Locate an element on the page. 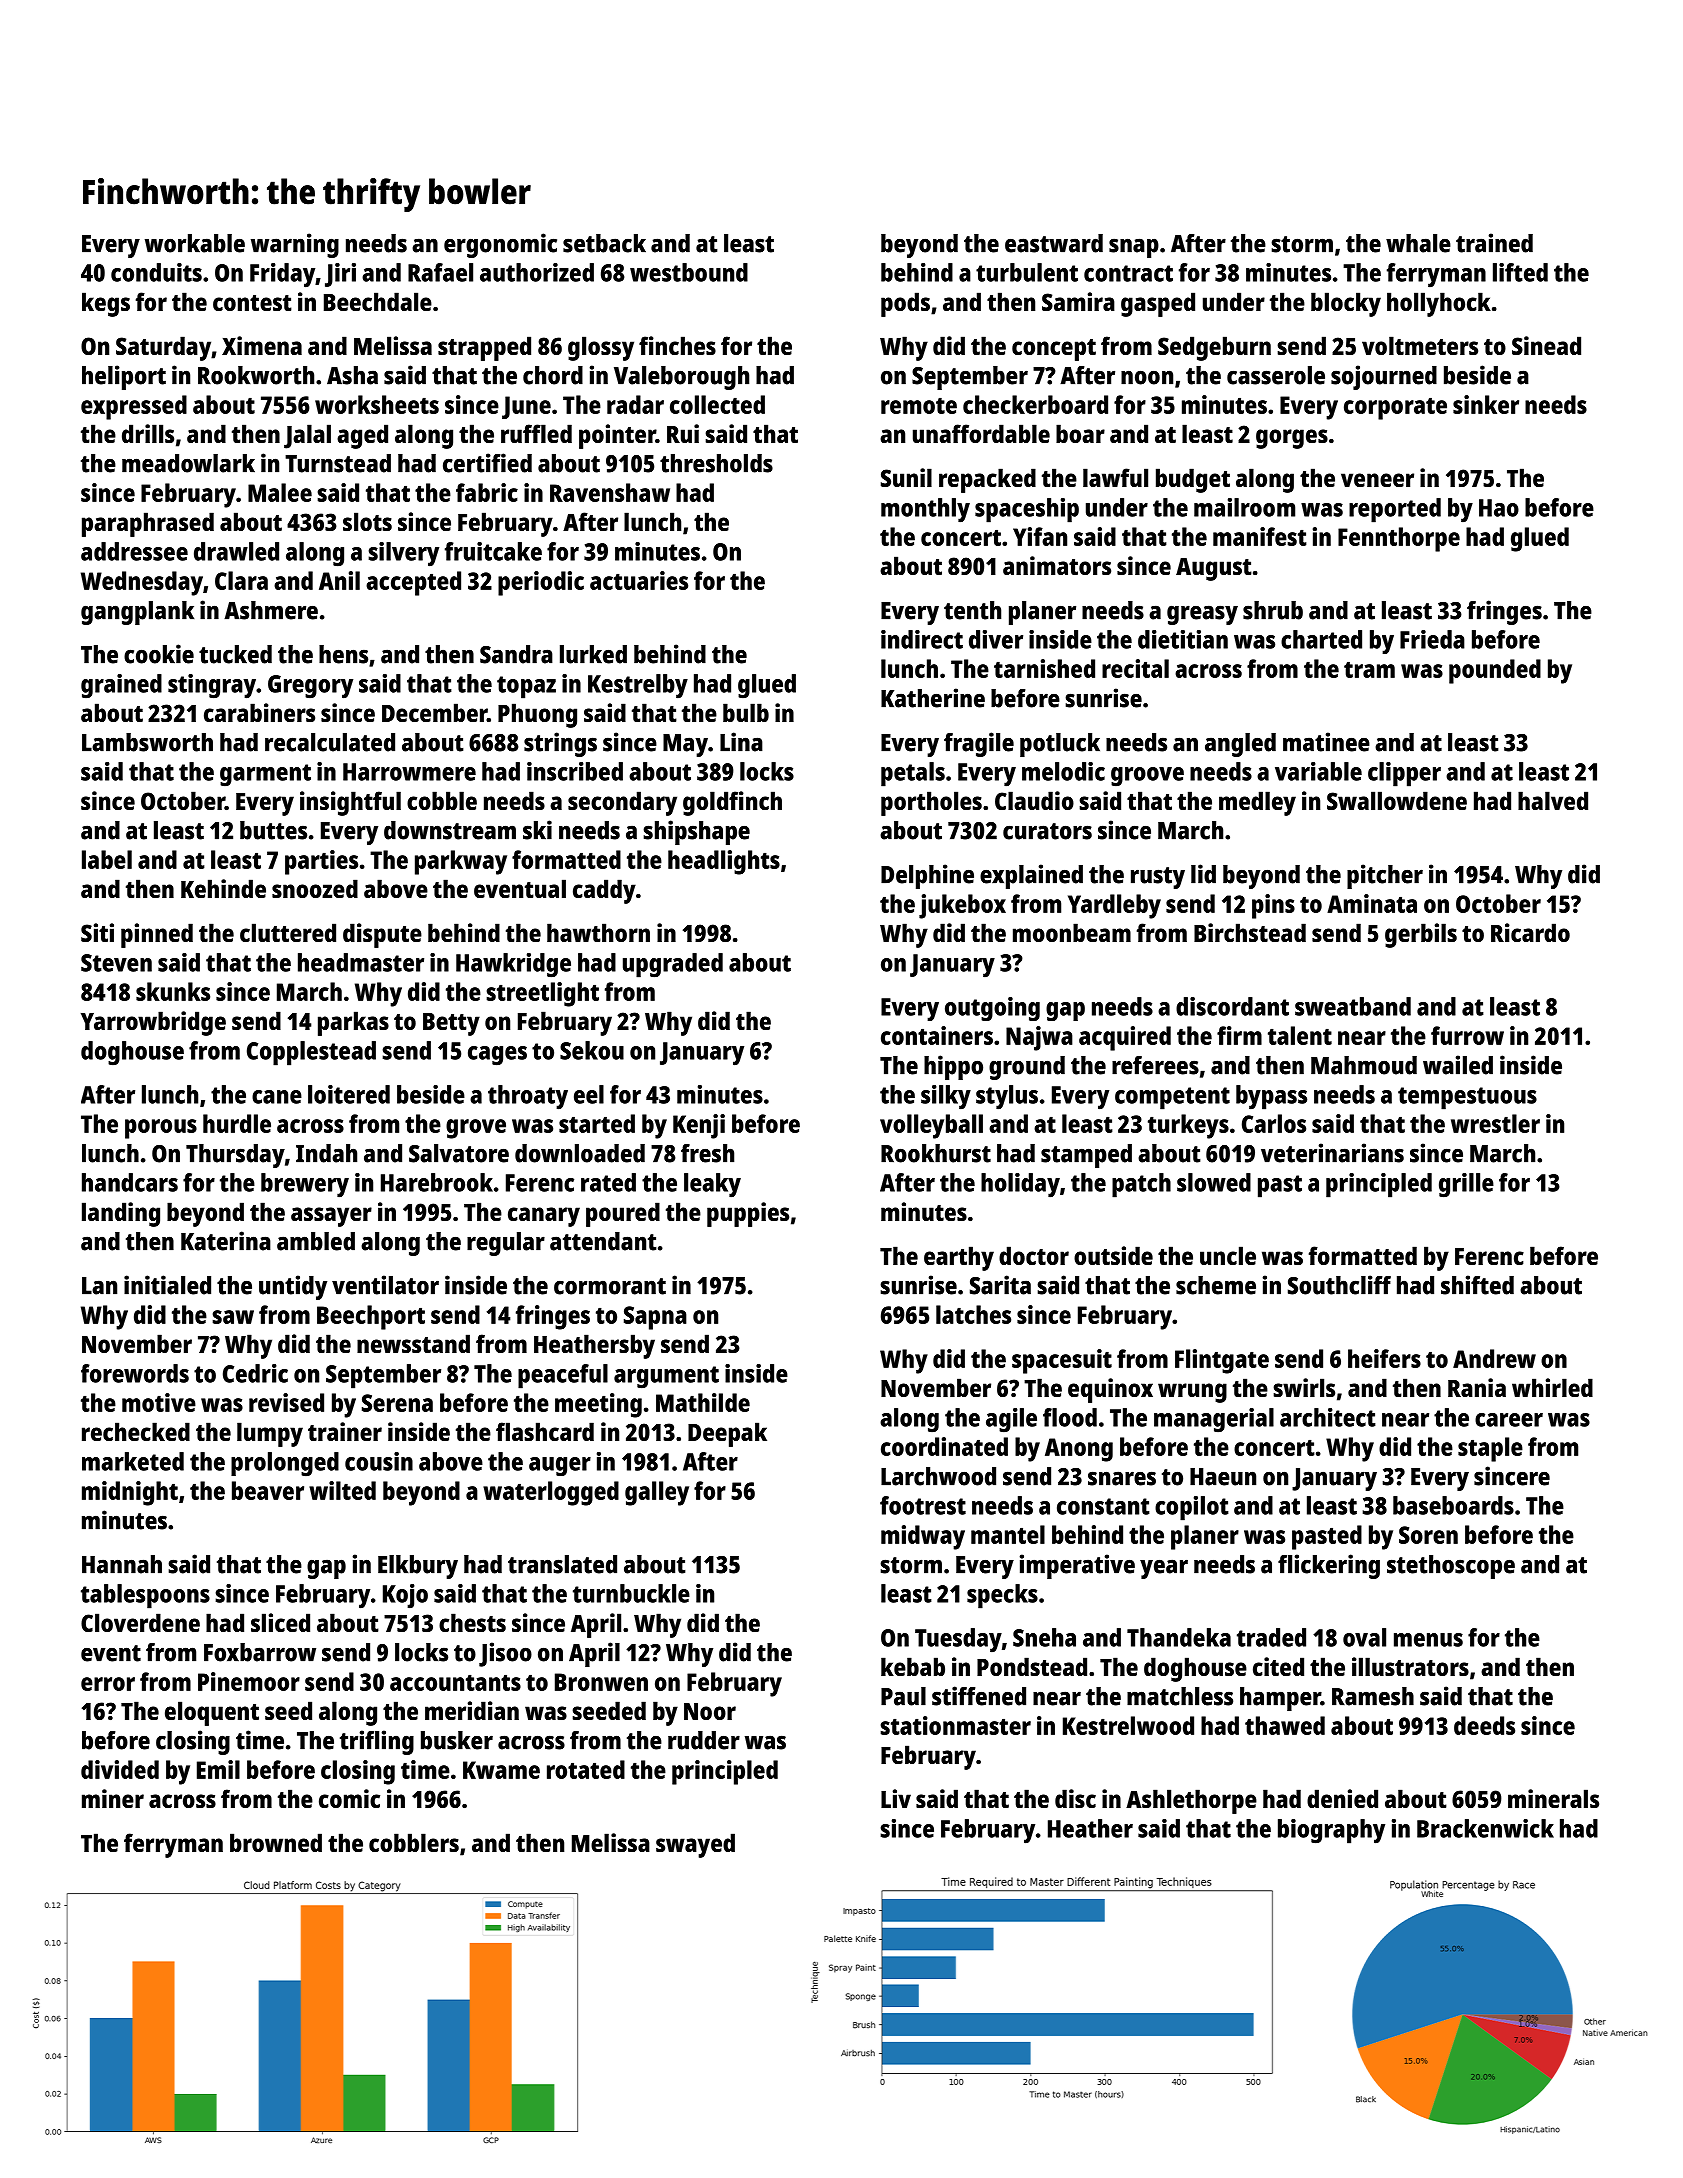 The width and height of the page is (1683, 2178). halved is located at coordinates (1553, 800).
